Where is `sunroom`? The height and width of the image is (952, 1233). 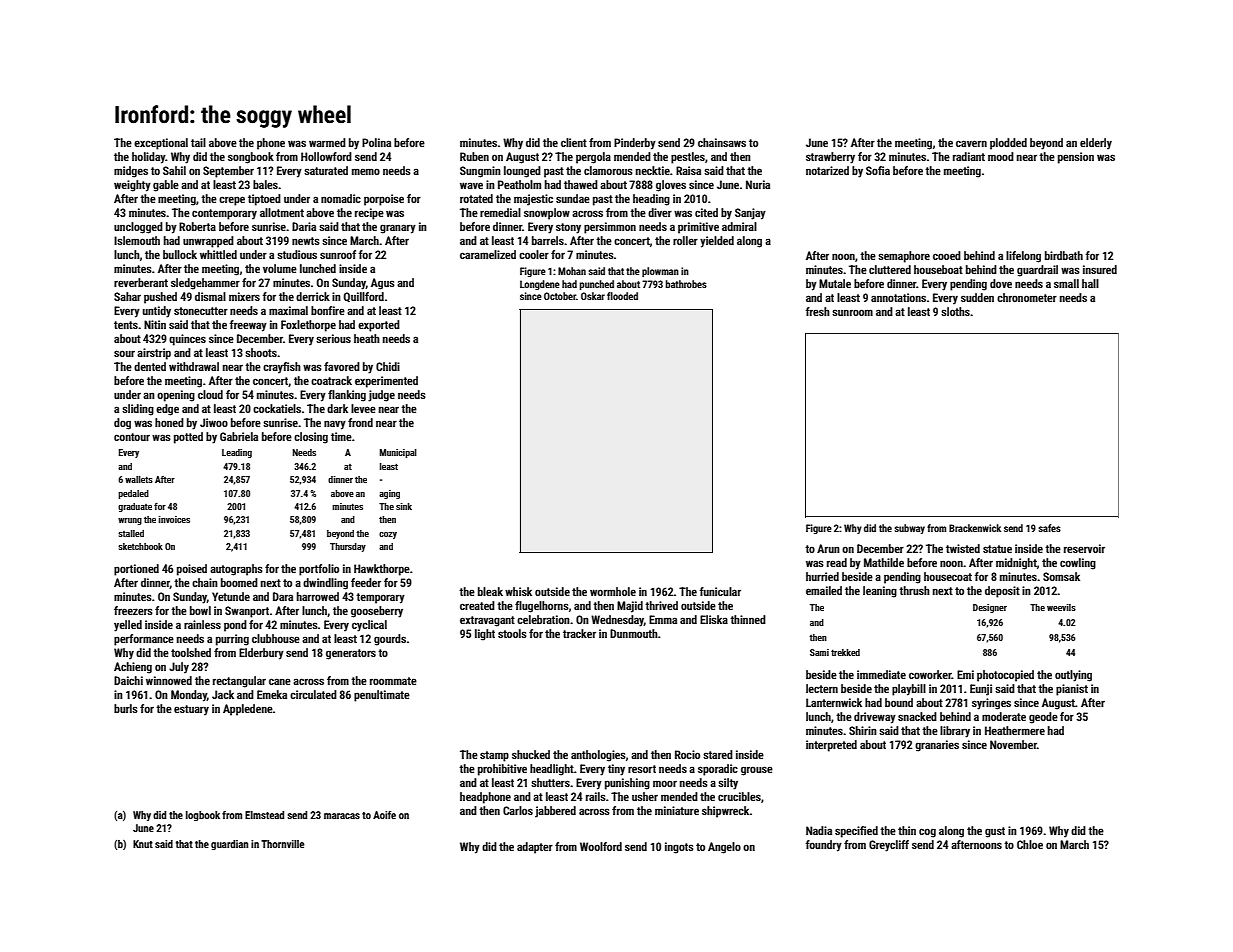 sunroom is located at coordinates (852, 312).
